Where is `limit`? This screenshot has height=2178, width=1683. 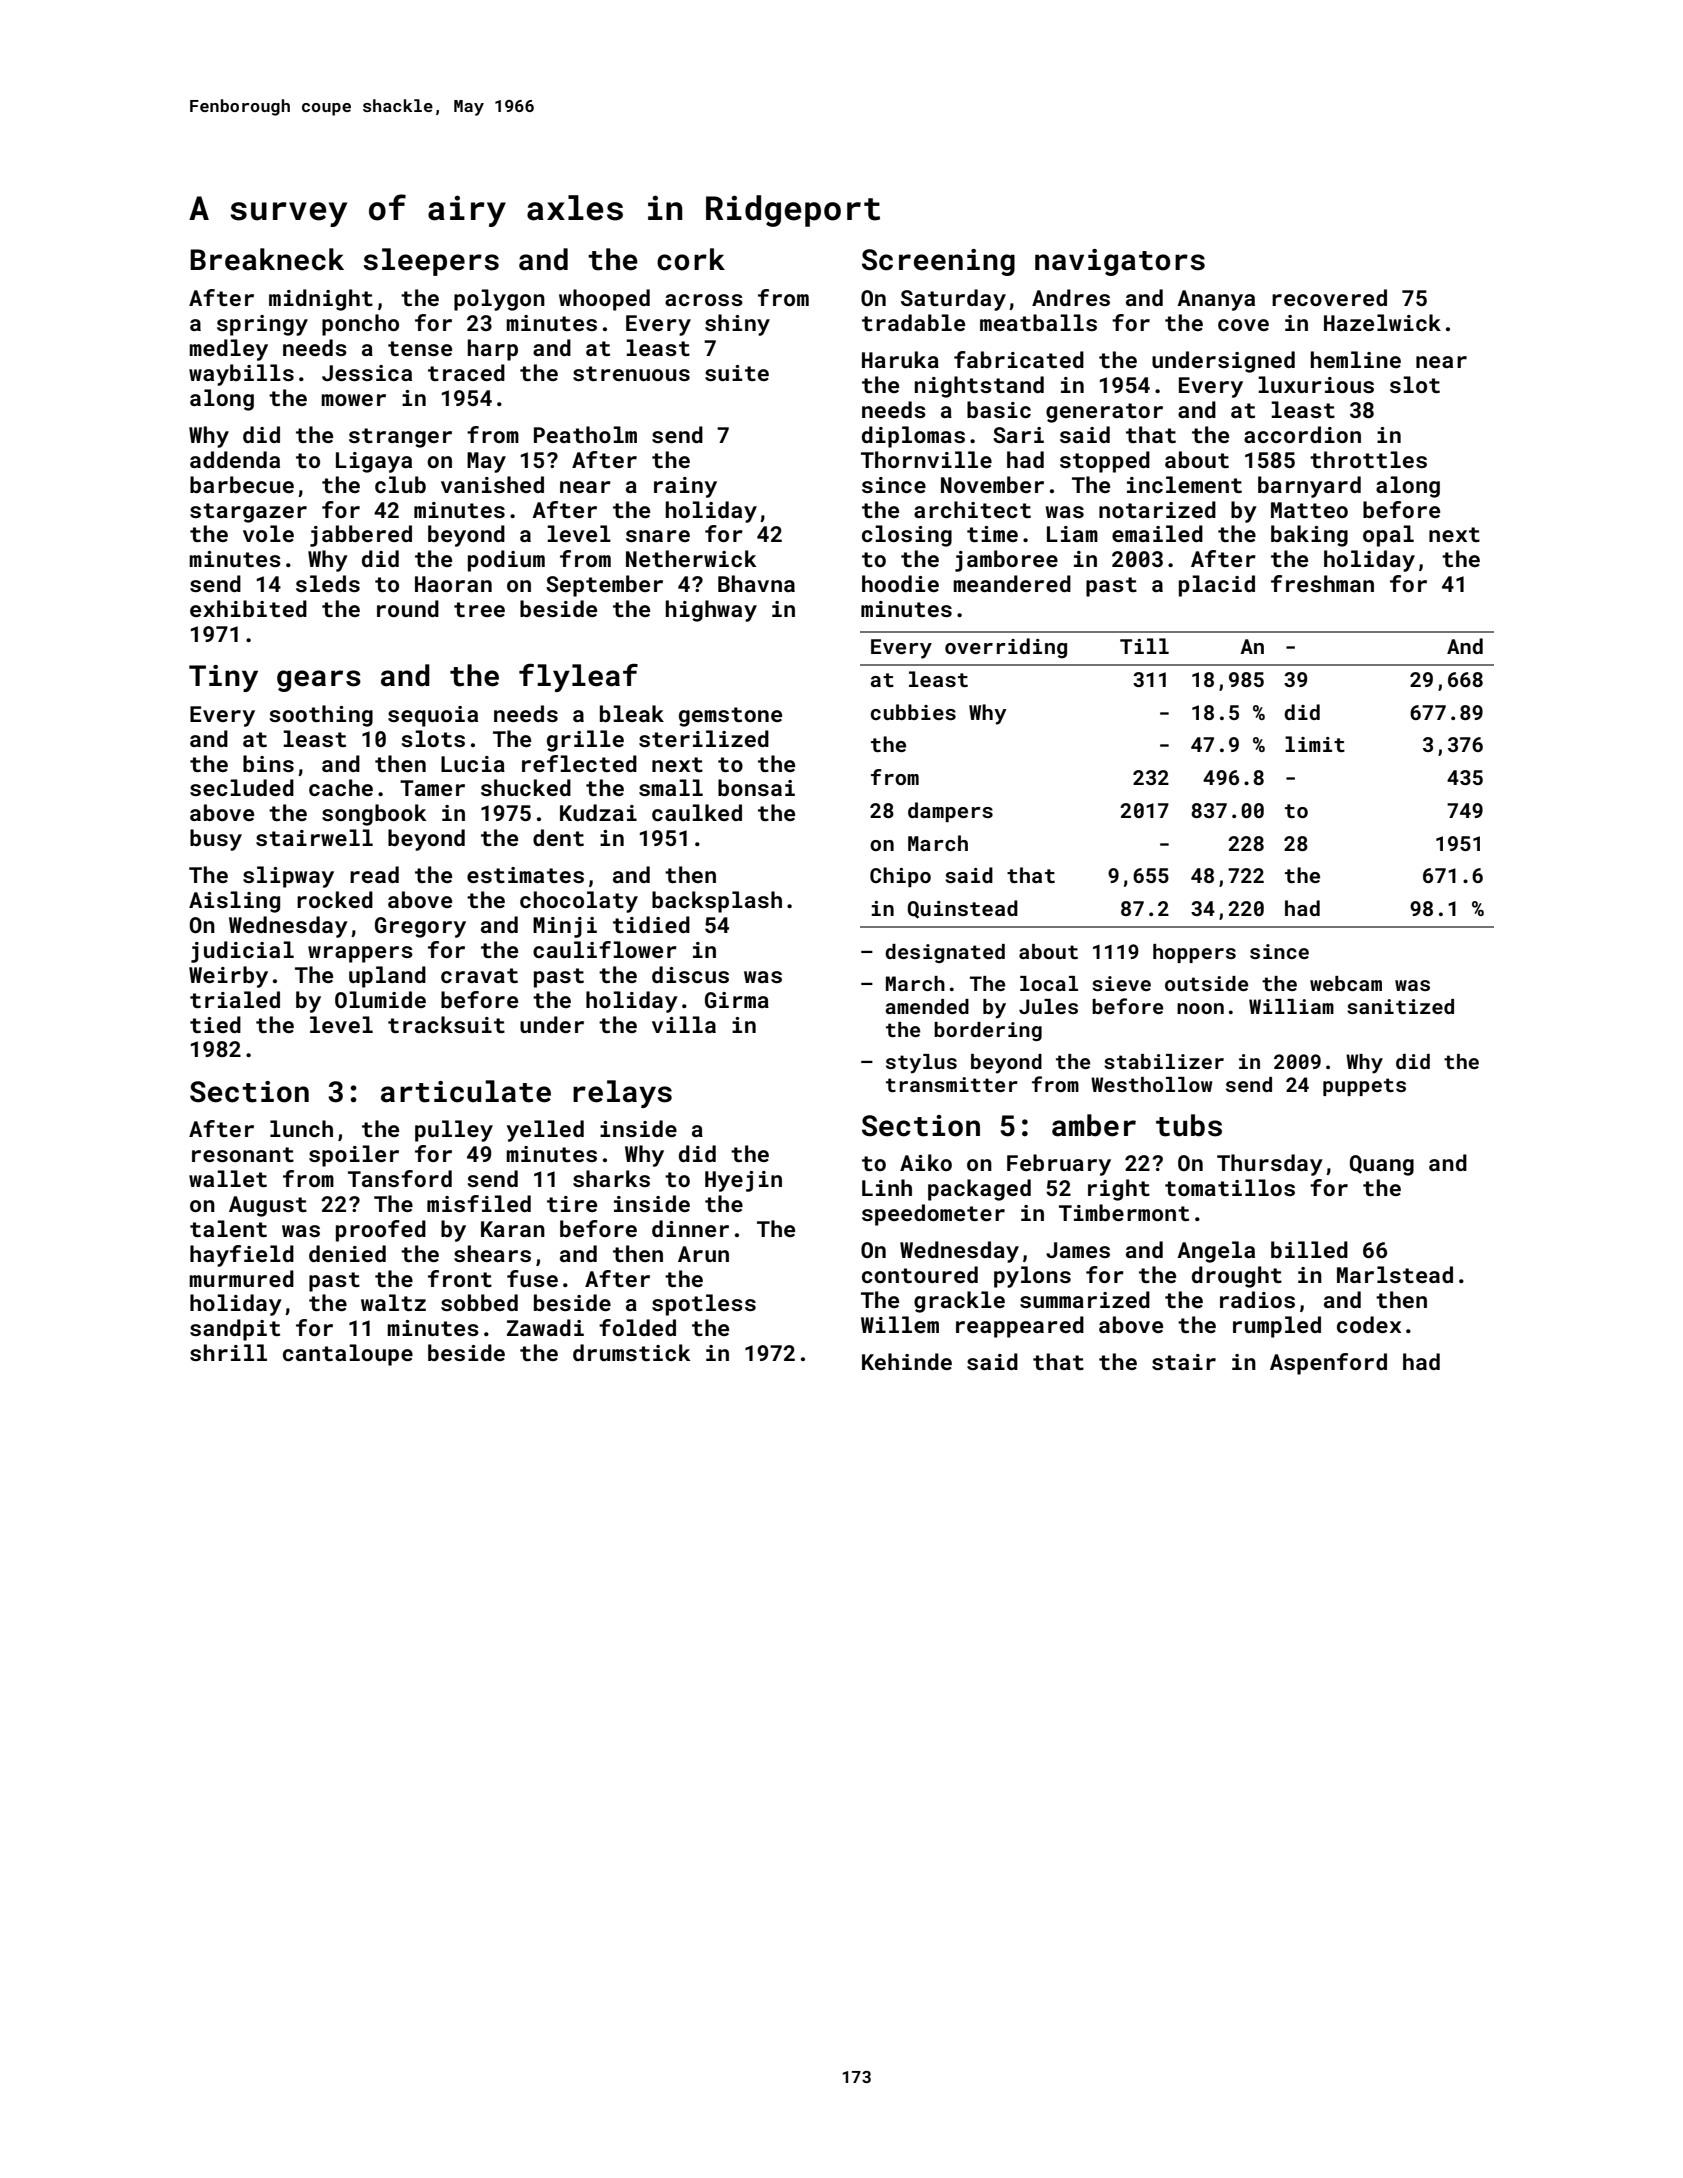
limit is located at coordinates (1315, 744).
